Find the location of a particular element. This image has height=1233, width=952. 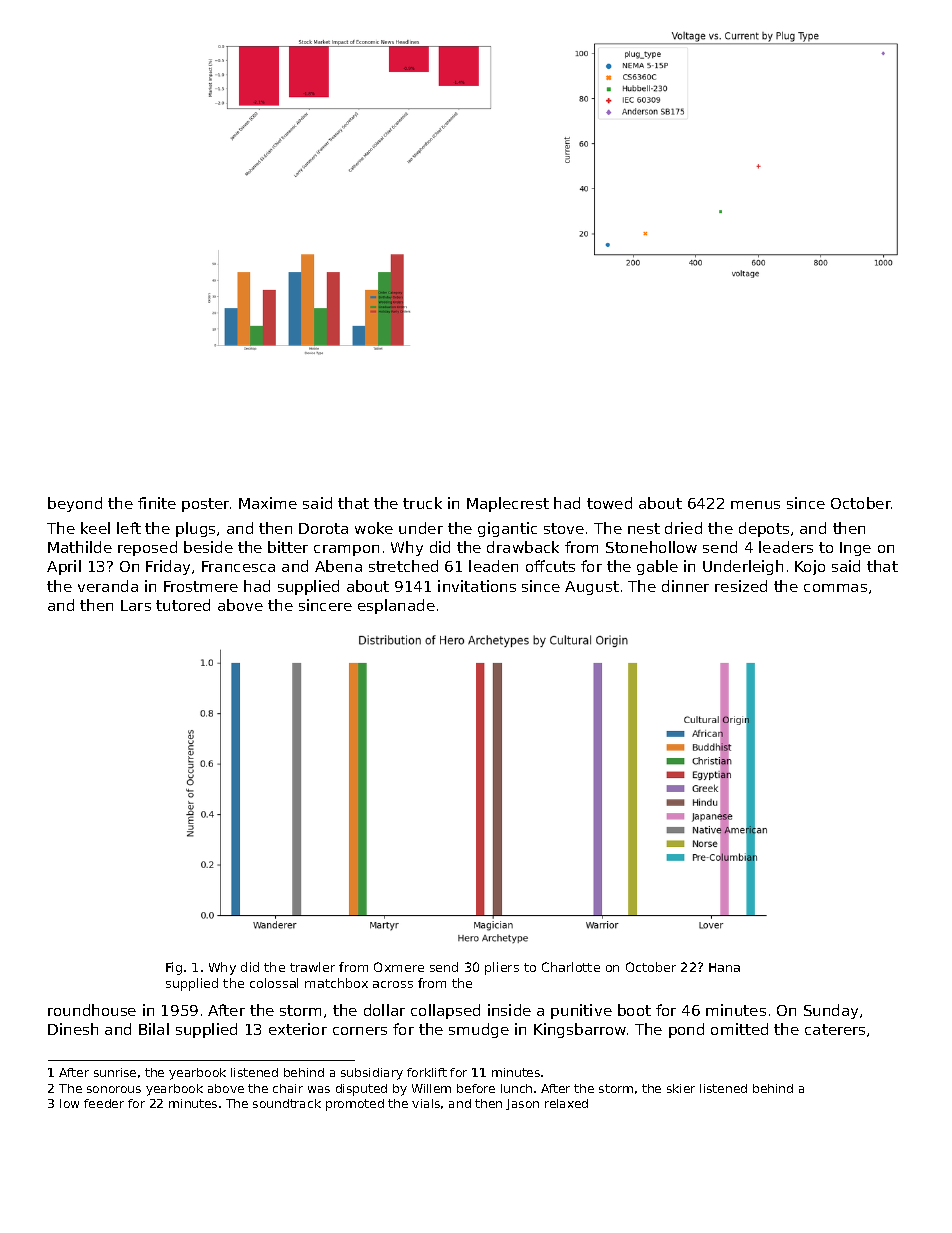

beyond is located at coordinates (75, 504).
